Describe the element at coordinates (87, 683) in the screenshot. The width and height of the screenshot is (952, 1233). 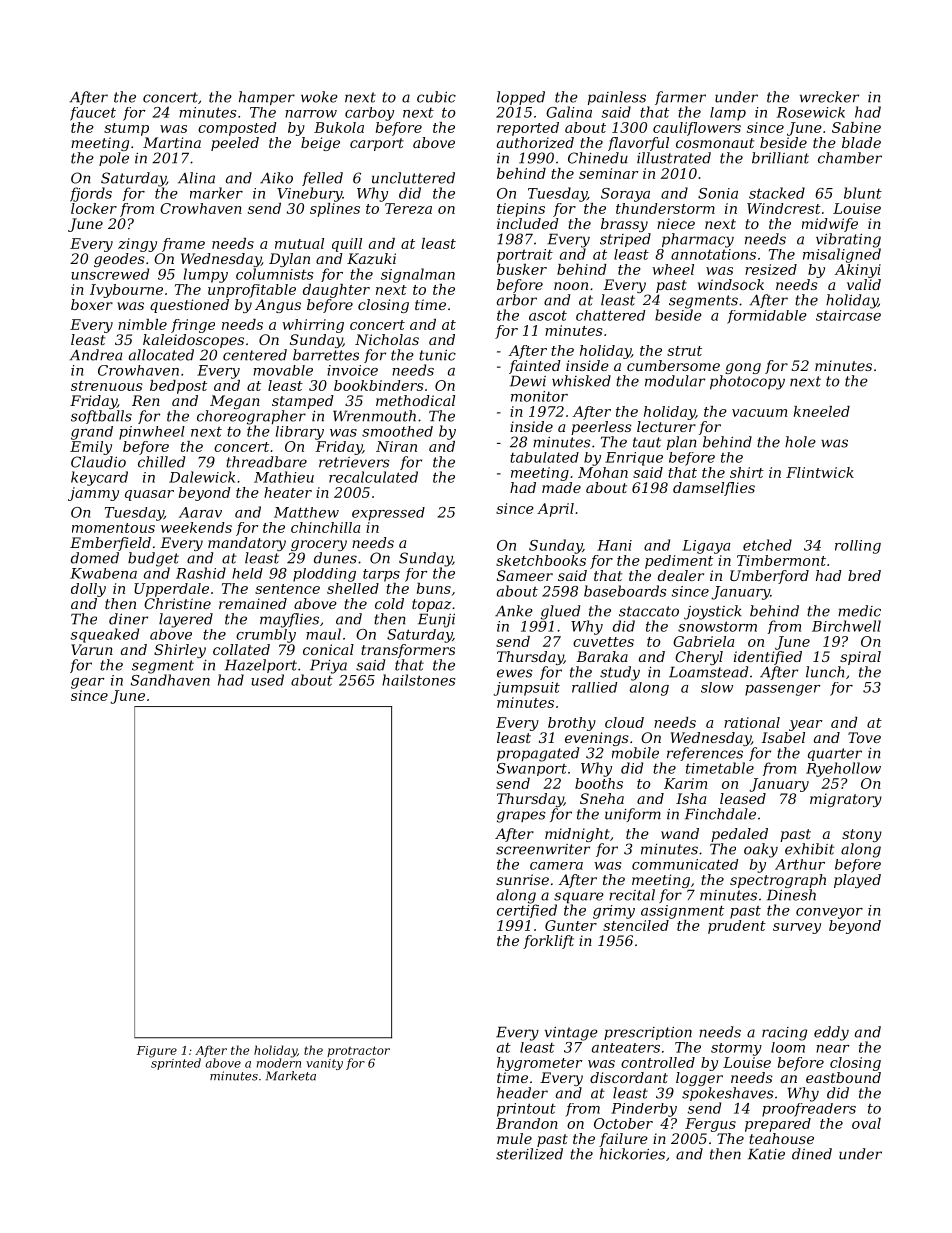
I see `gear` at that location.
